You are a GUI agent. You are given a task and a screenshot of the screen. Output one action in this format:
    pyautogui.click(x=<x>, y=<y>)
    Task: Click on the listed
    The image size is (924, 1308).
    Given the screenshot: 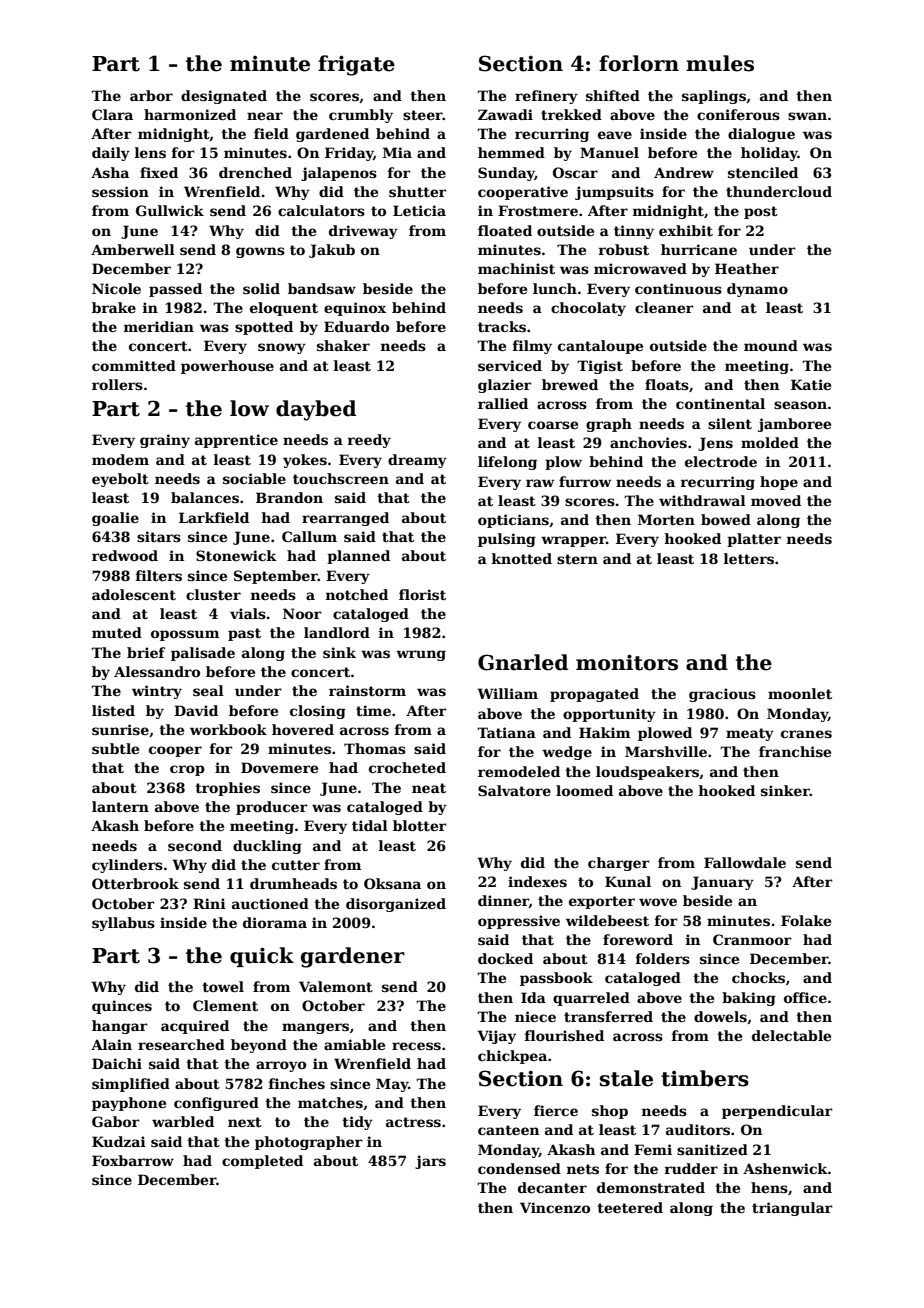 What is the action you would take?
    pyautogui.click(x=113, y=710)
